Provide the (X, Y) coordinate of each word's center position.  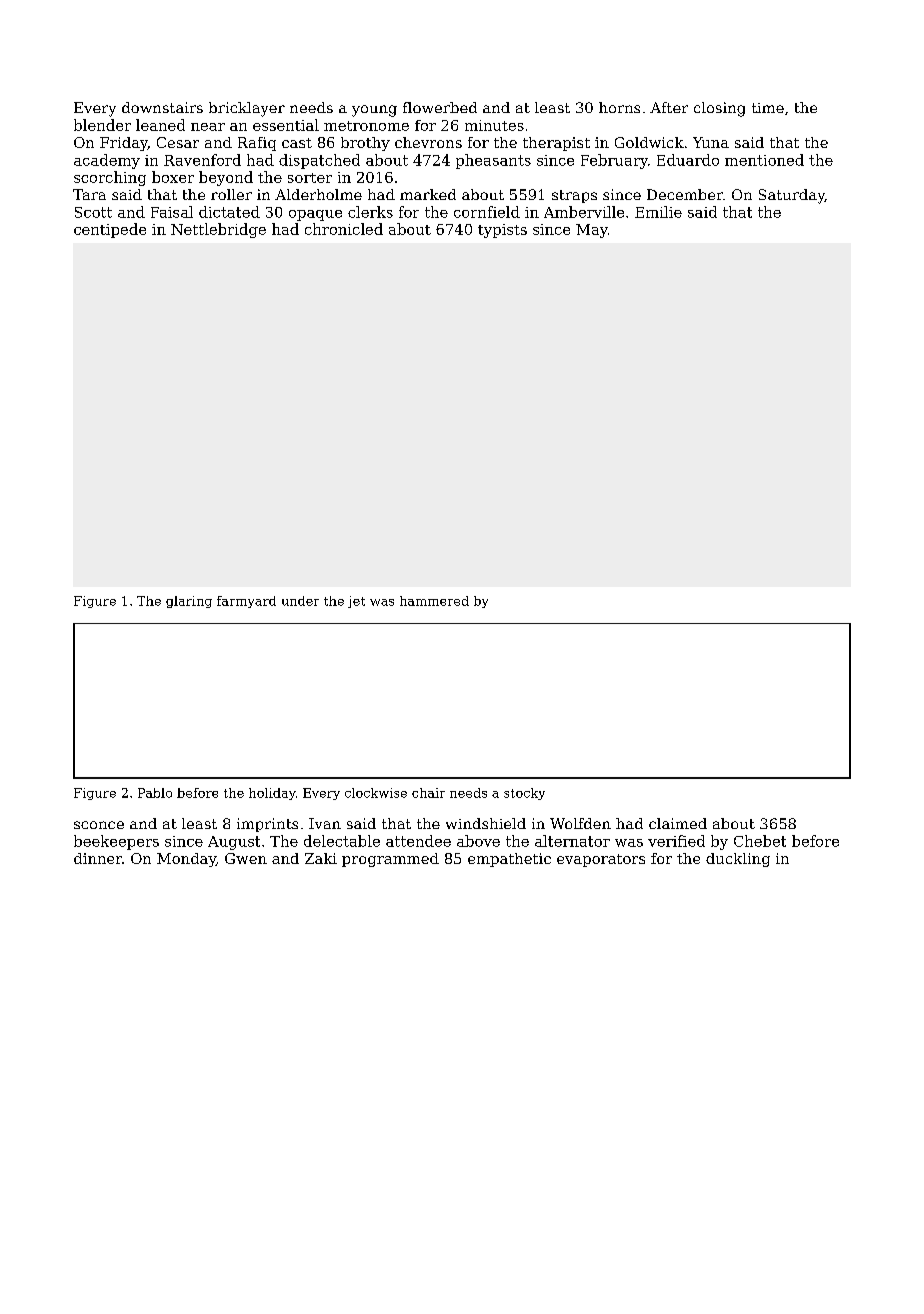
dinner (98, 858)
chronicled (344, 229)
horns (619, 107)
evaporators (601, 860)
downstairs (162, 107)
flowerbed (440, 107)
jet (356, 602)
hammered (434, 601)
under (300, 601)
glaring (189, 602)
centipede (110, 230)
